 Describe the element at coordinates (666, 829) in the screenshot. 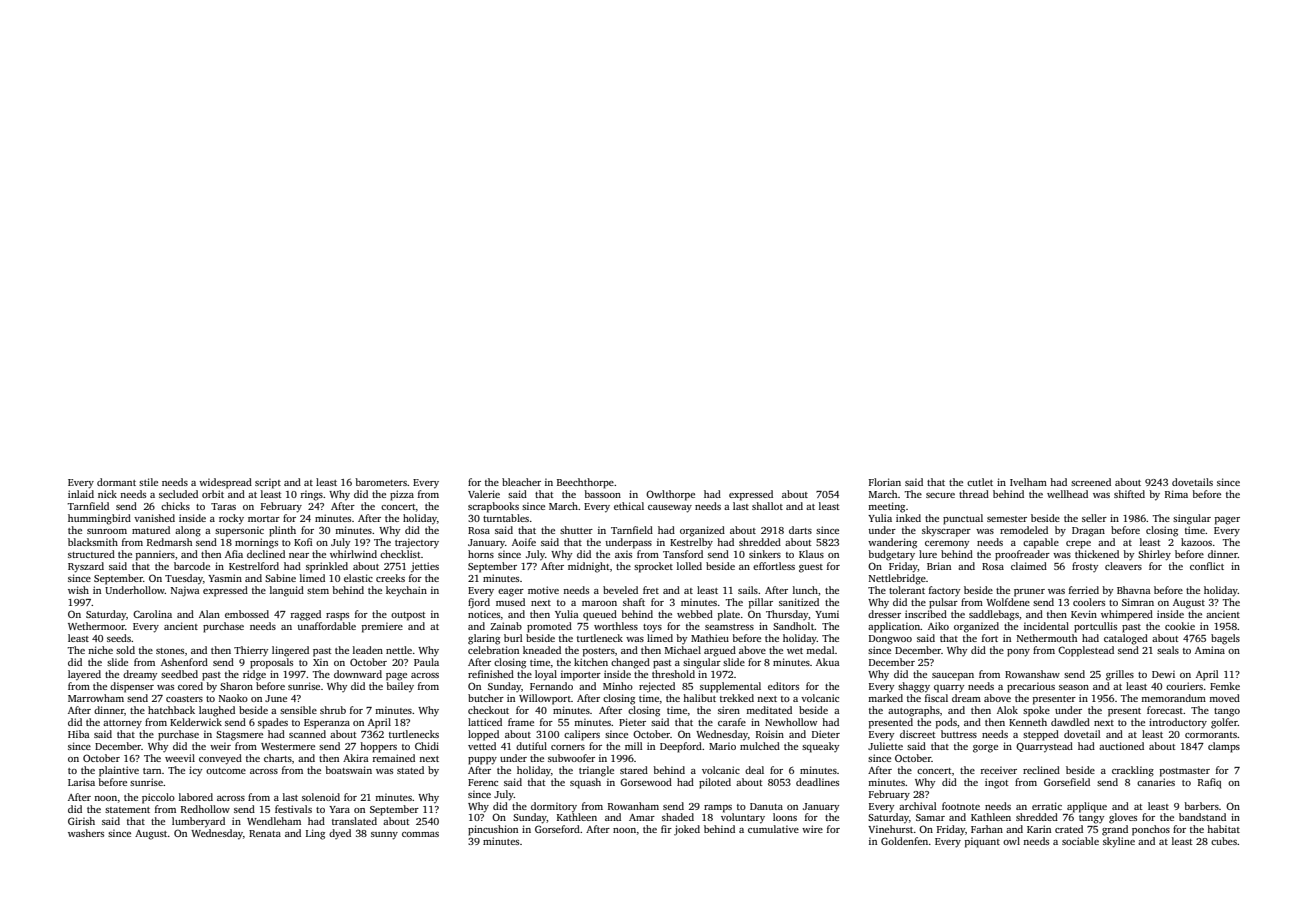

I see `fir` at that location.
